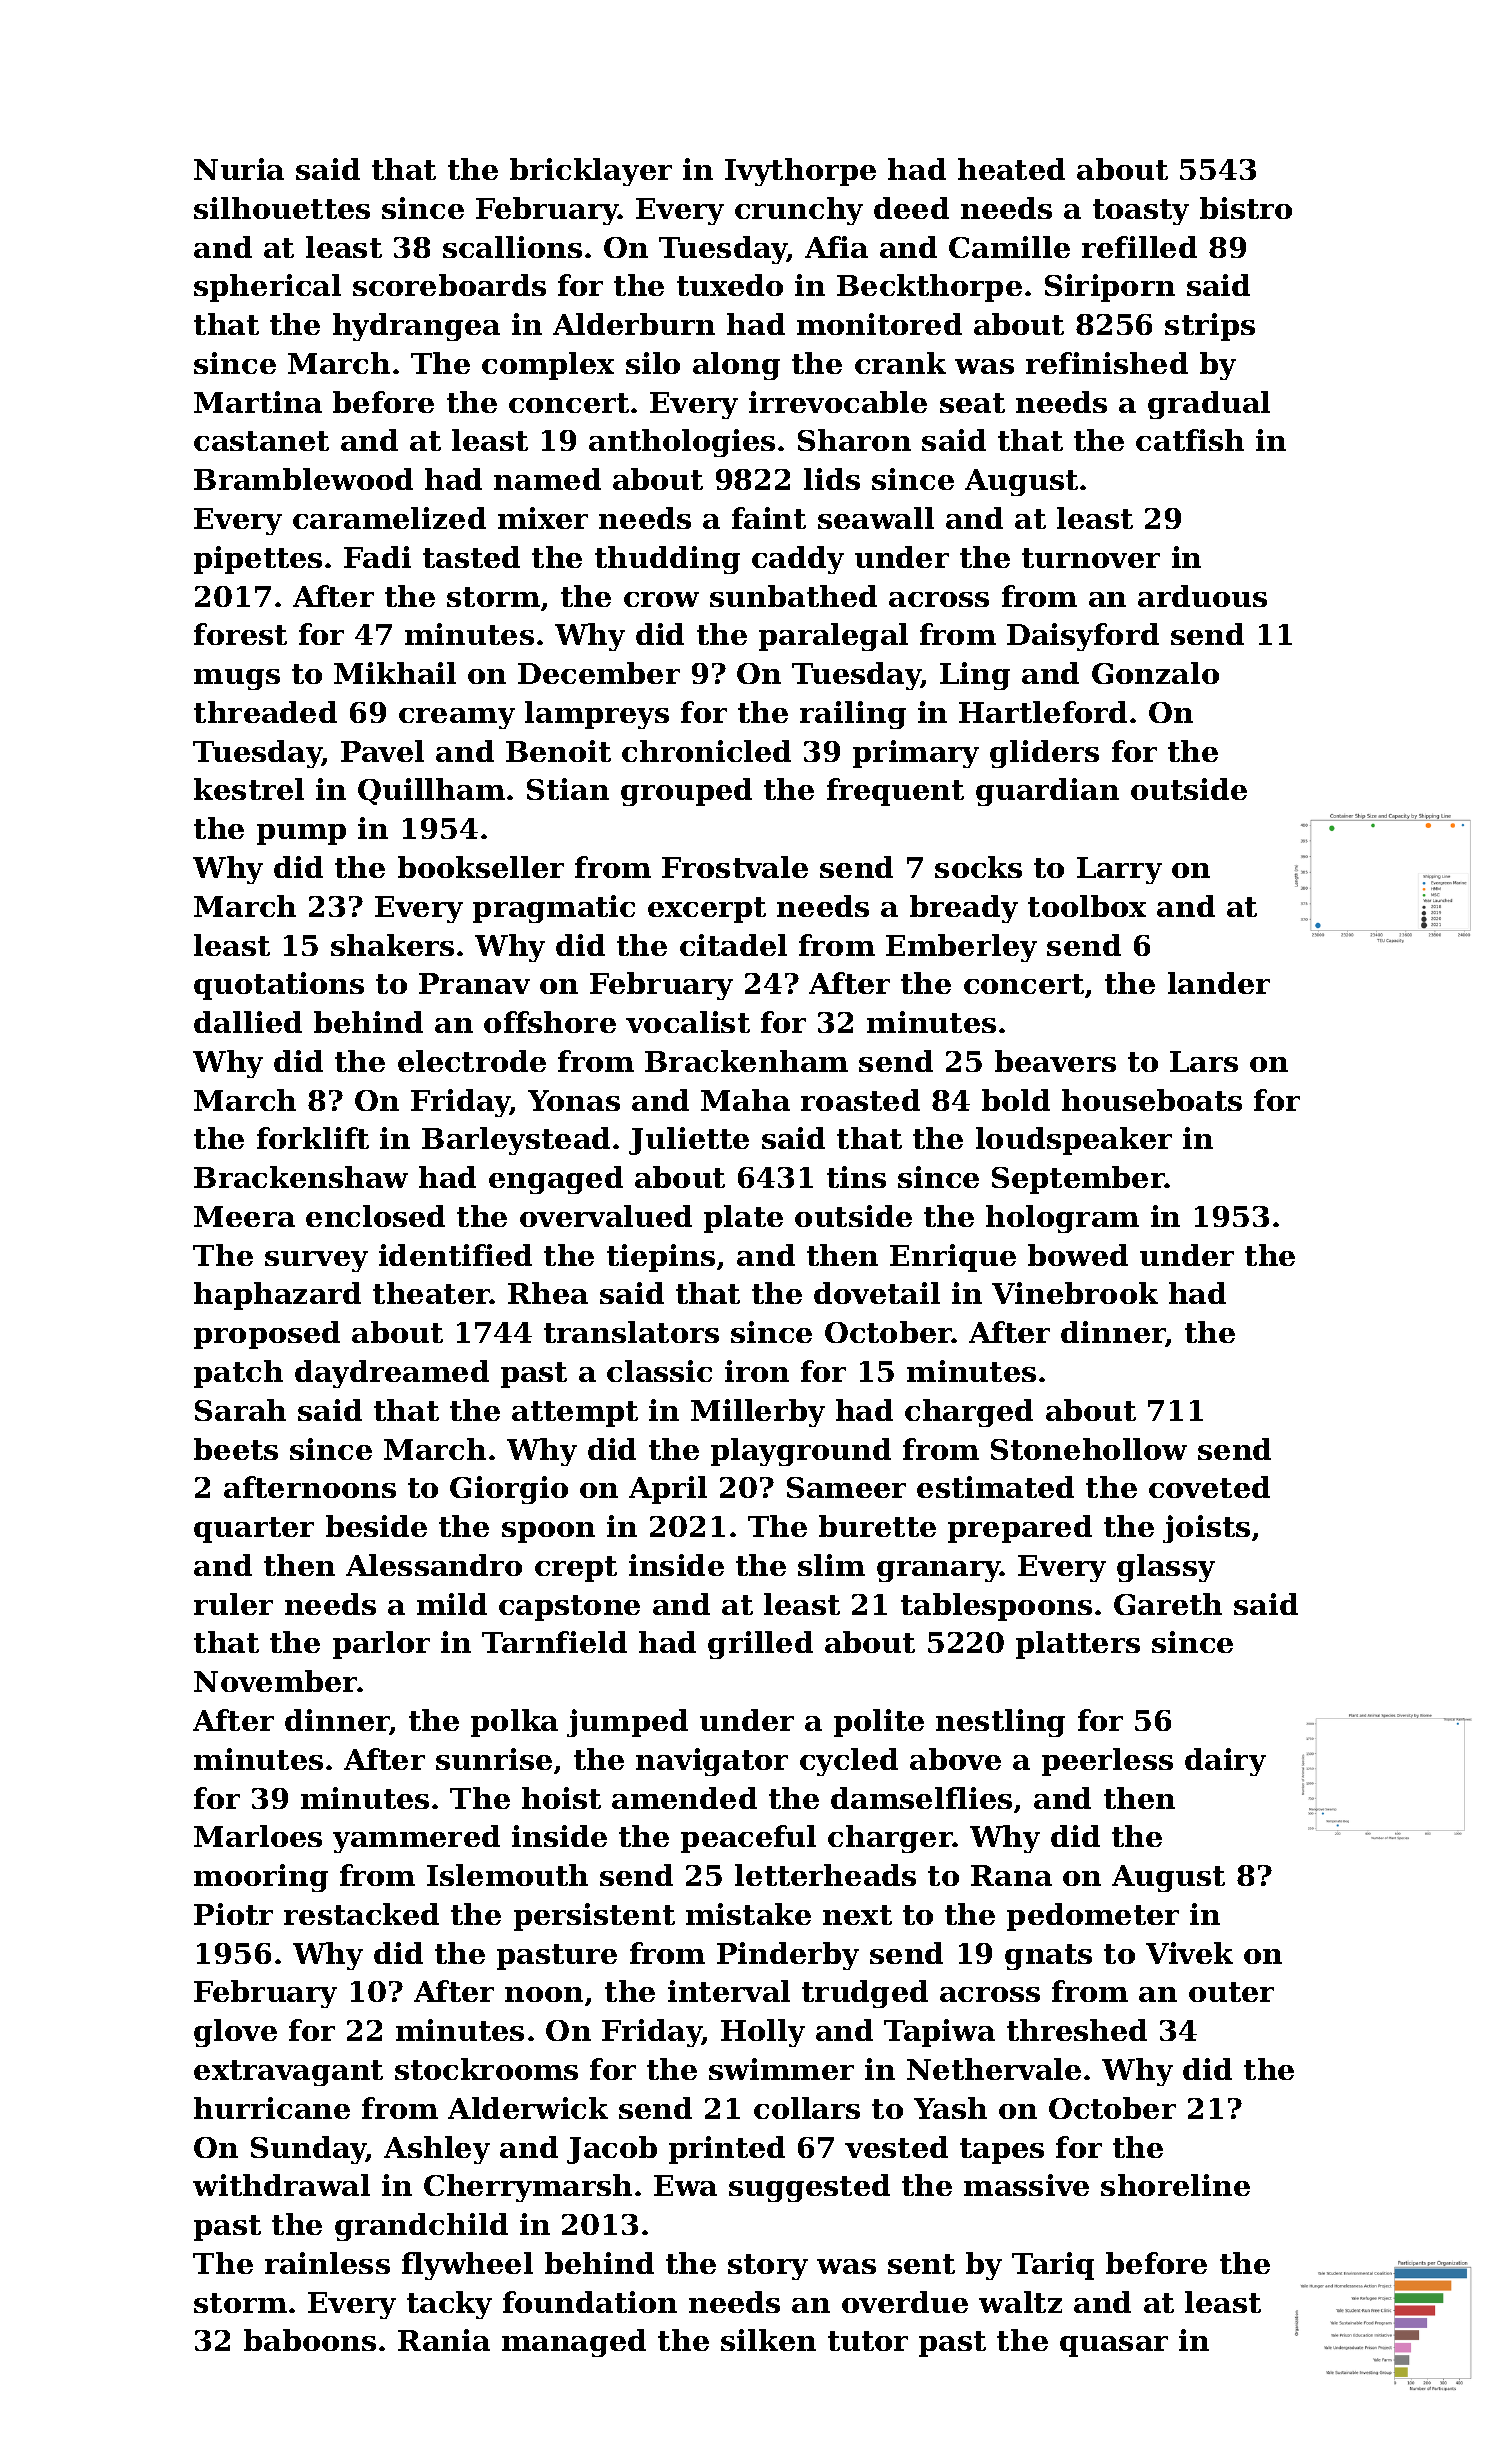 The width and height of the image is (1496, 2464). Describe the element at coordinates (800, 172) in the image. I see `Ivythorpe` at that location.
